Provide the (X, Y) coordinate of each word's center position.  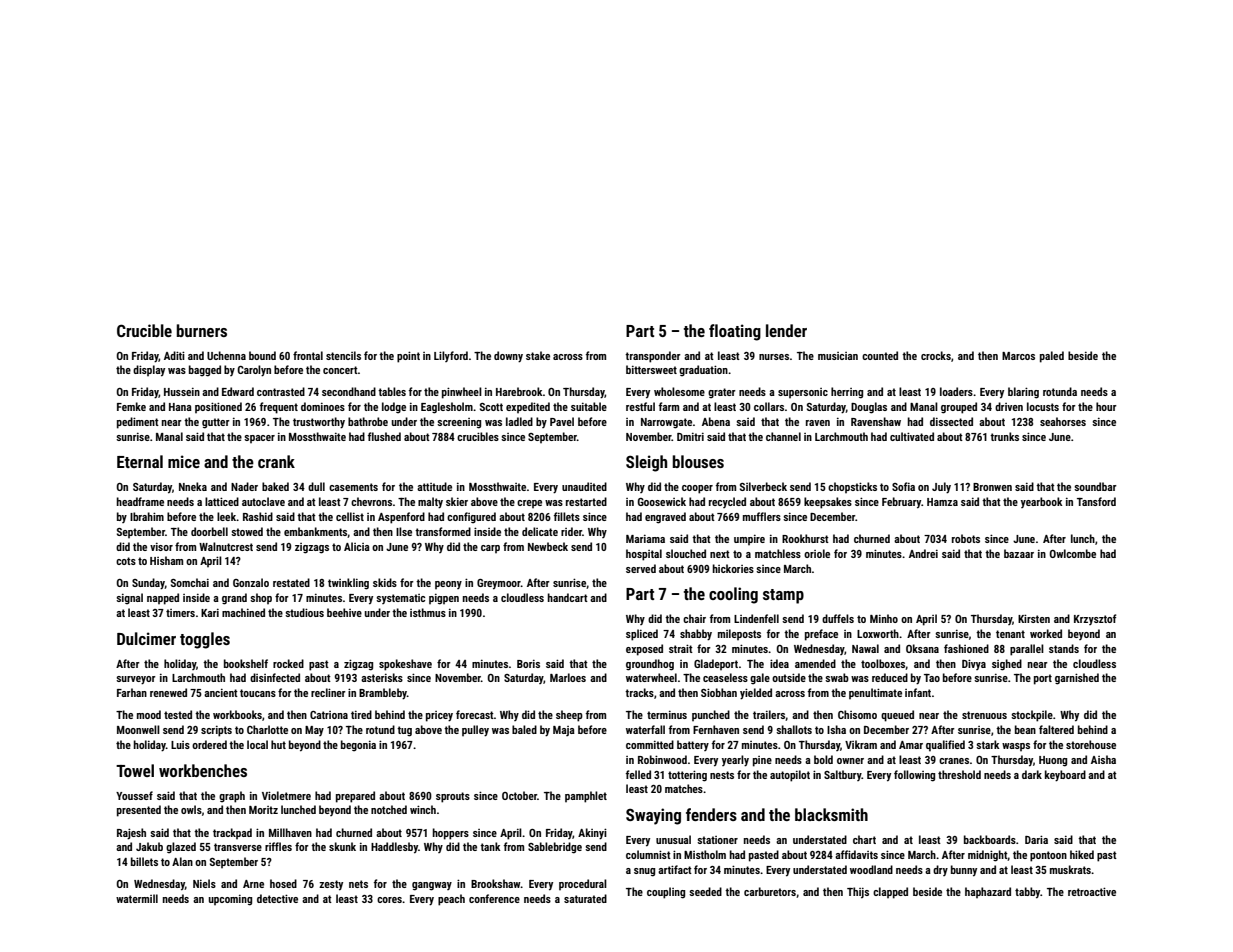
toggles (205, 640)
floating (735, 332)
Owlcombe (1073, 553)
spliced (642, 635)
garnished (1077, 679)
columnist (648, 854)
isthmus (428, 612)
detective (277, 898)
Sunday (148, 584)
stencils (343, 355)
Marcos (1018, 356)
